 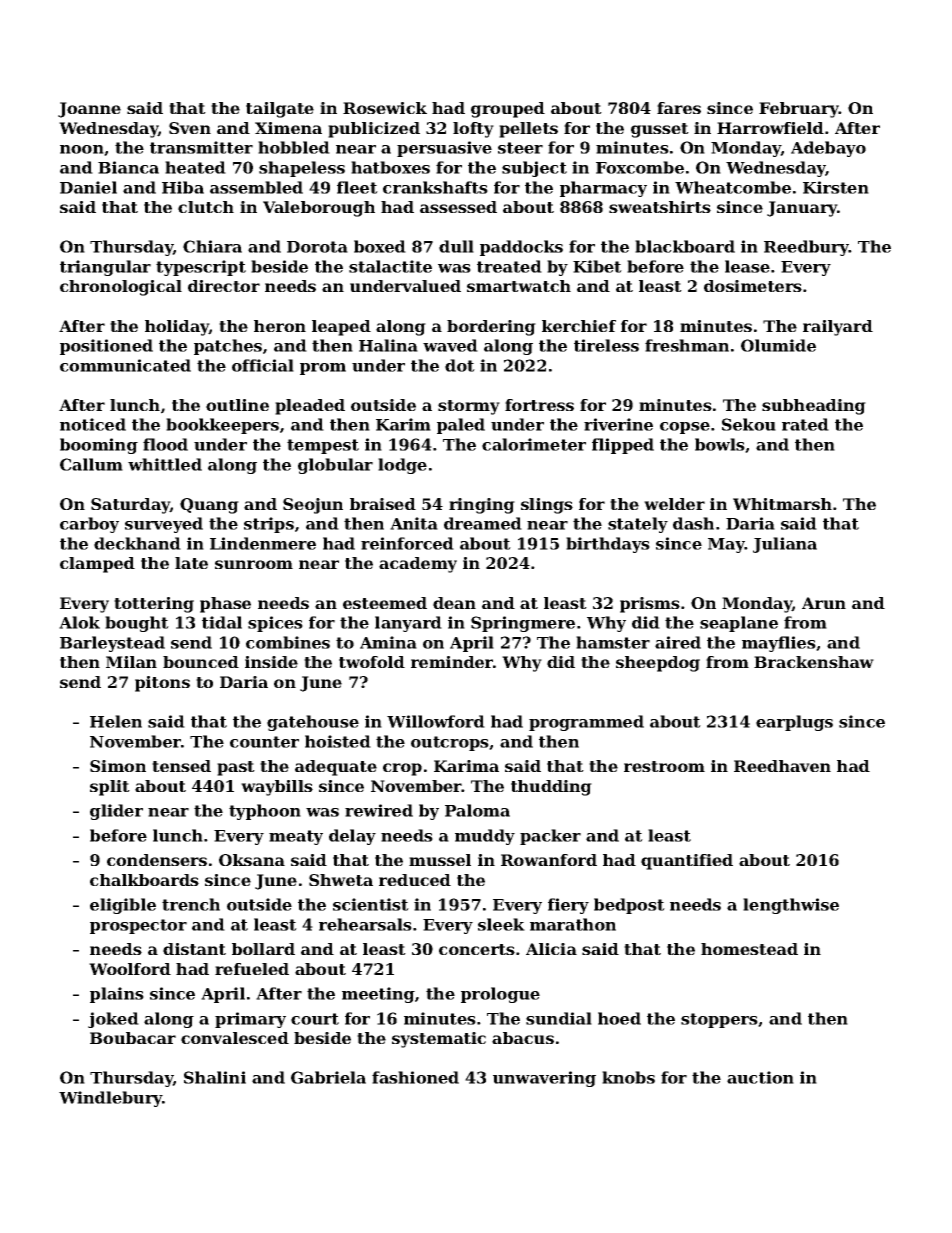 What do you see at coordinates (559, 1018) in the screenshot?
I see `sundial` at bounding box center [559, 1018].
